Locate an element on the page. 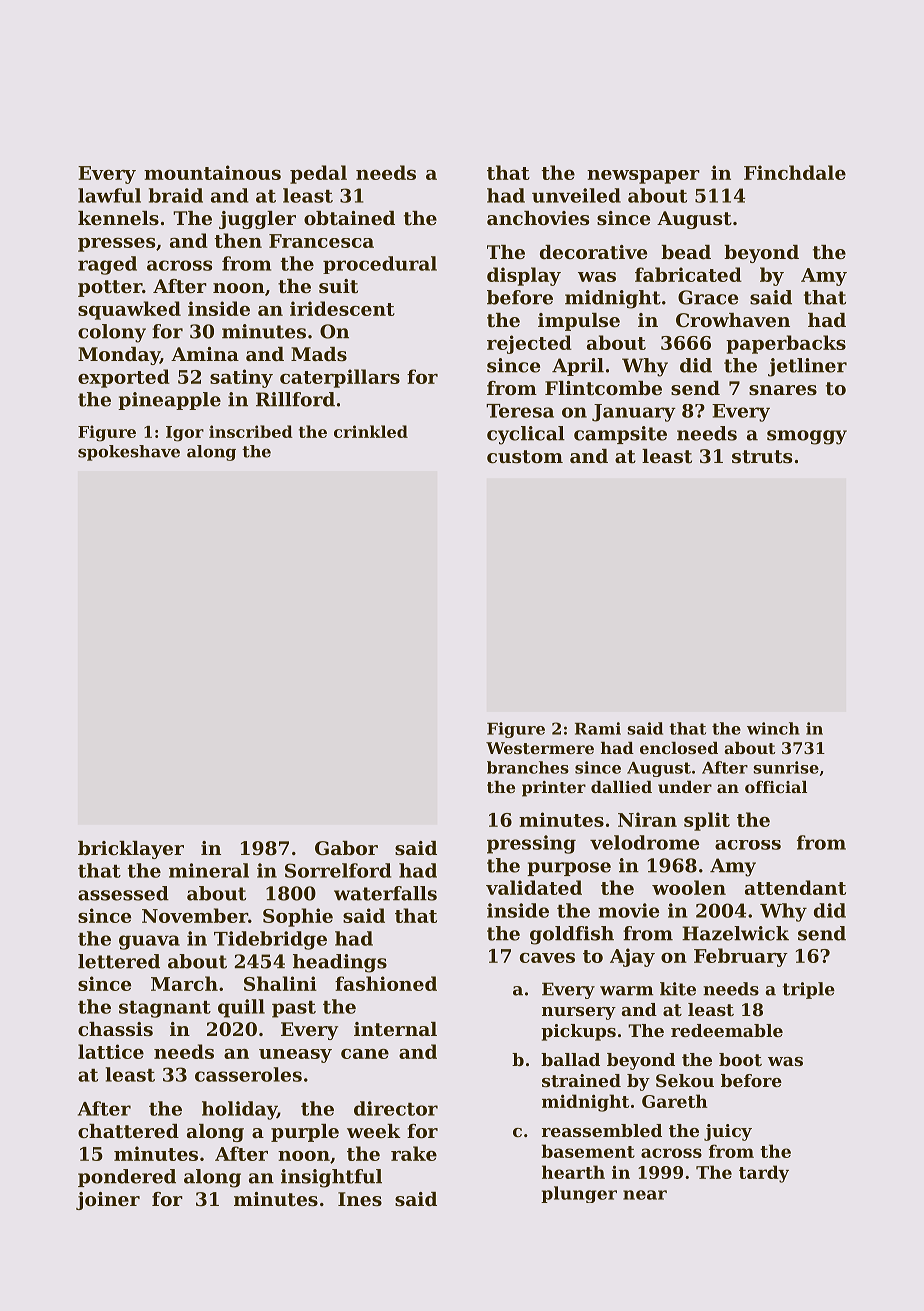  assessed is located at coordinates (123, 893).
